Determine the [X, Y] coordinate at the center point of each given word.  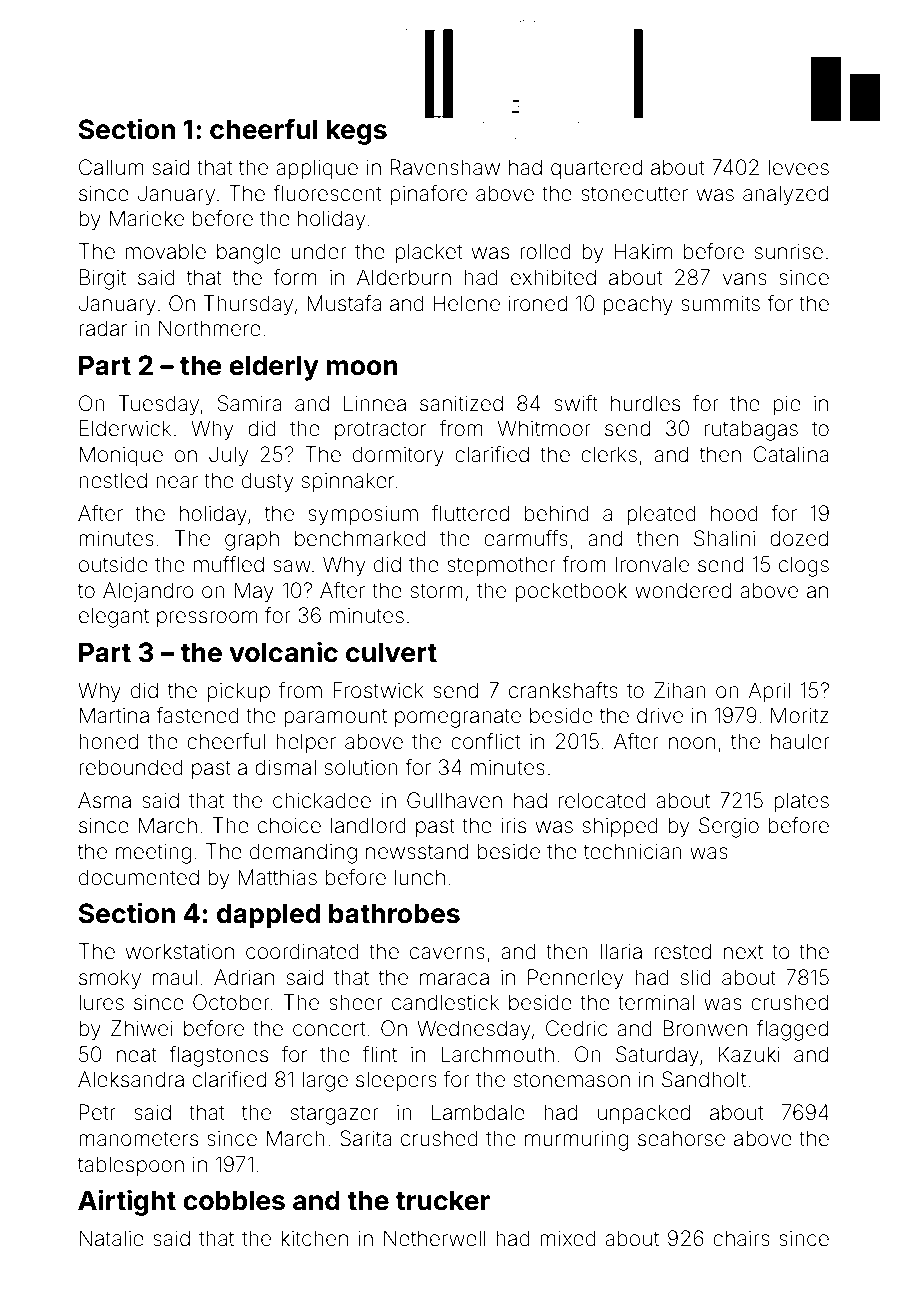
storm [437, 590]
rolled [545, 251]
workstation [179, 951]
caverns [447, 953]
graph [252, 540]
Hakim [643, 251]
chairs [741, 1238]
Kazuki [749, 1054]
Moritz [800, 715]
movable [166, 251]
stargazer [335, 1115]
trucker [443, 1200]
